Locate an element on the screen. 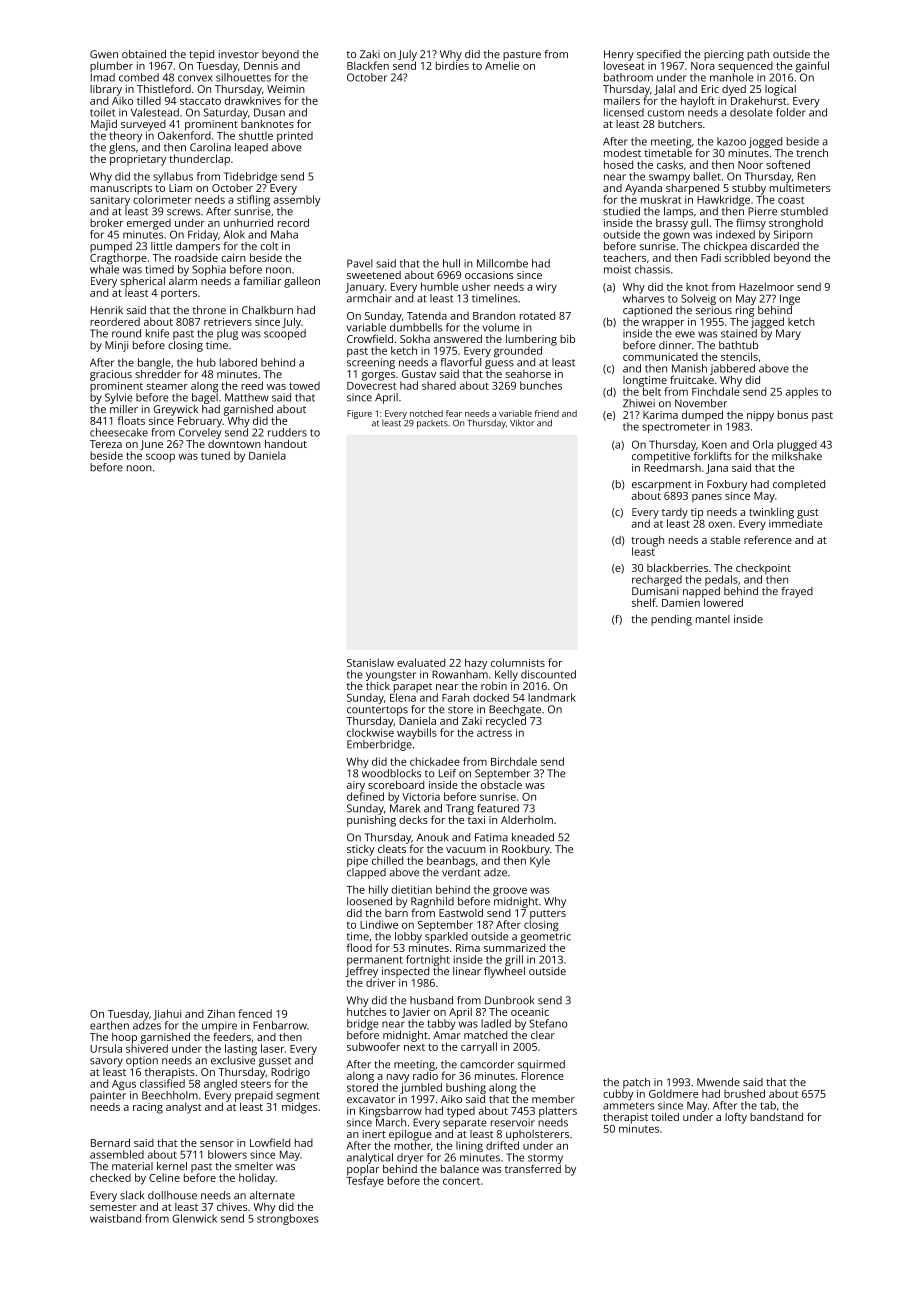 The image size is (924, 1308). Jeffrey is located at coordinates (361, 972).
